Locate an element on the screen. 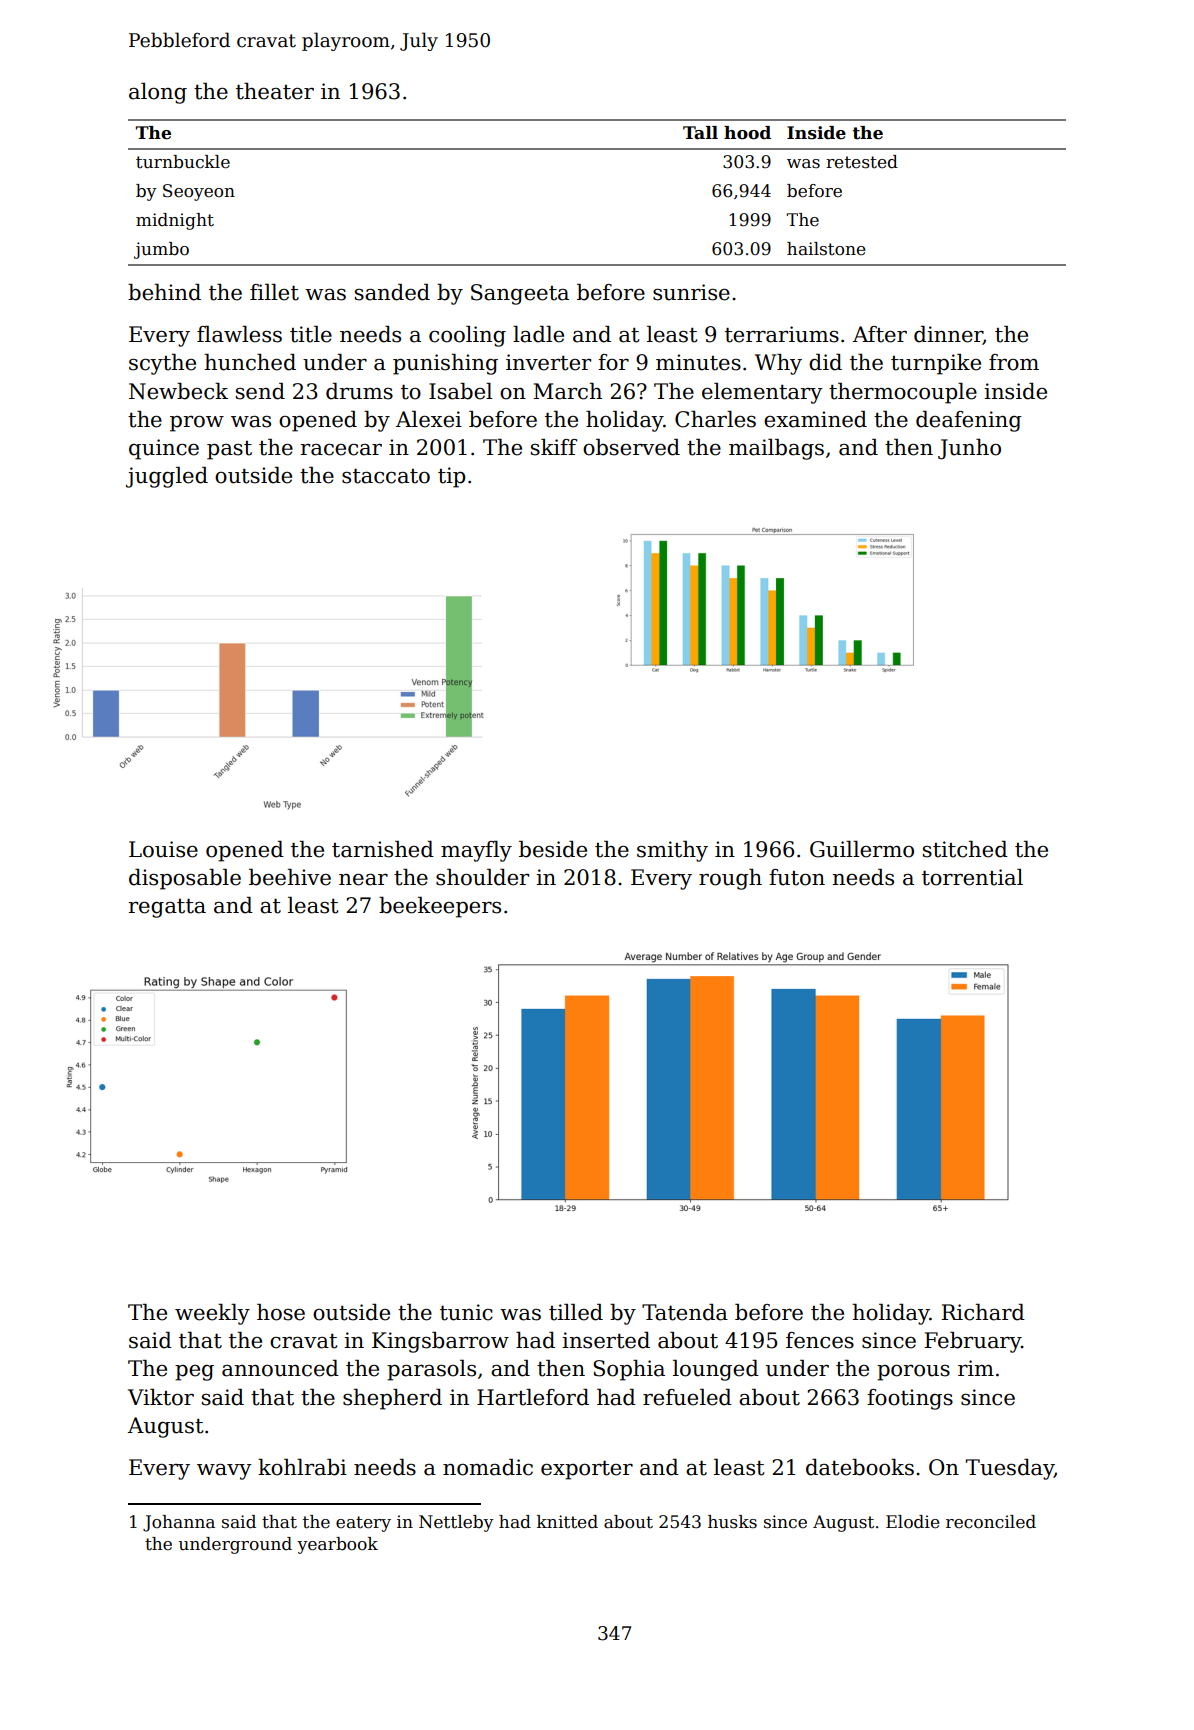 This screenshot has height=1730, width=1194. beekeepers is located at coordinates (440, 907).
